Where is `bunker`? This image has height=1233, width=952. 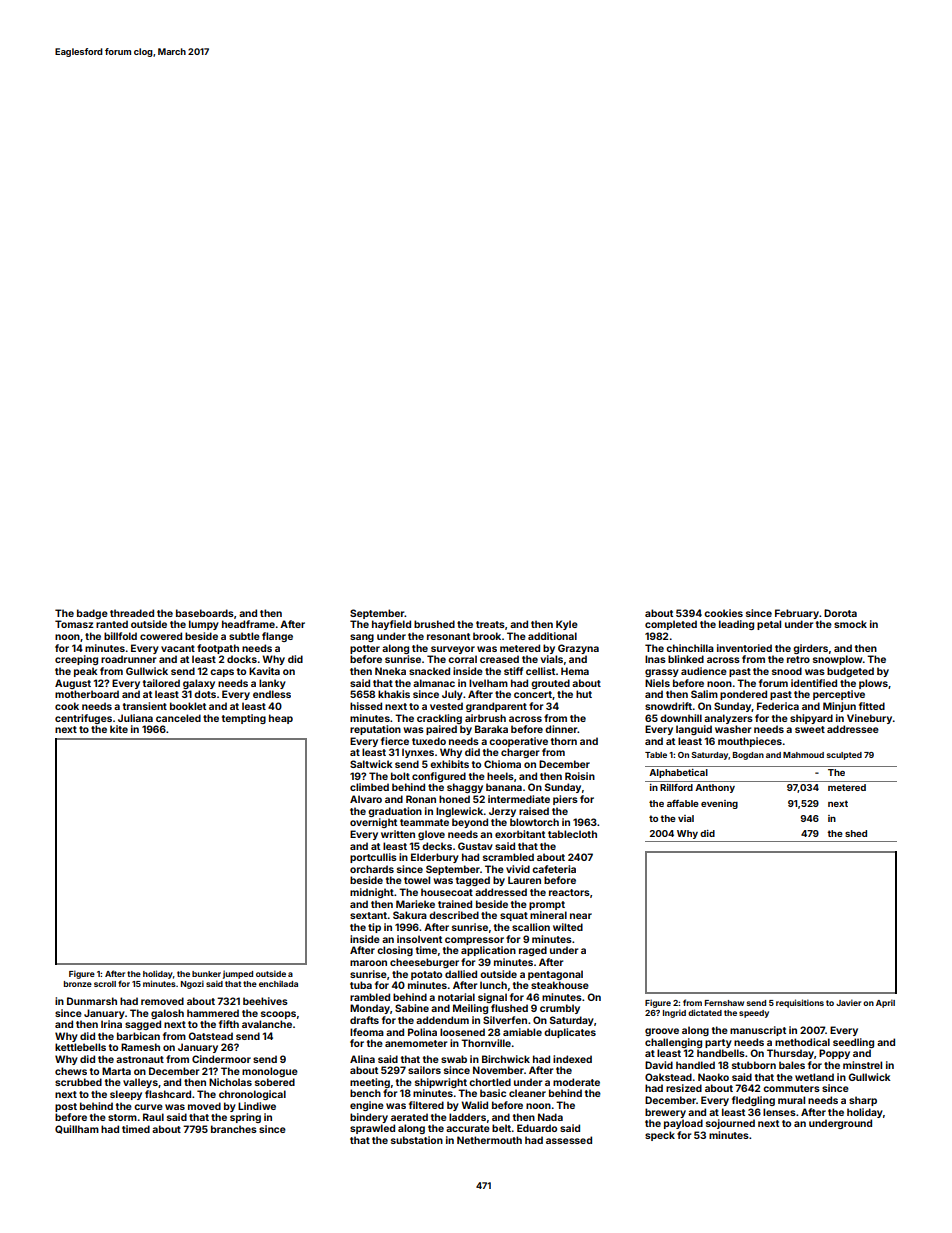 bunker is located at coordinates (206, 974).
